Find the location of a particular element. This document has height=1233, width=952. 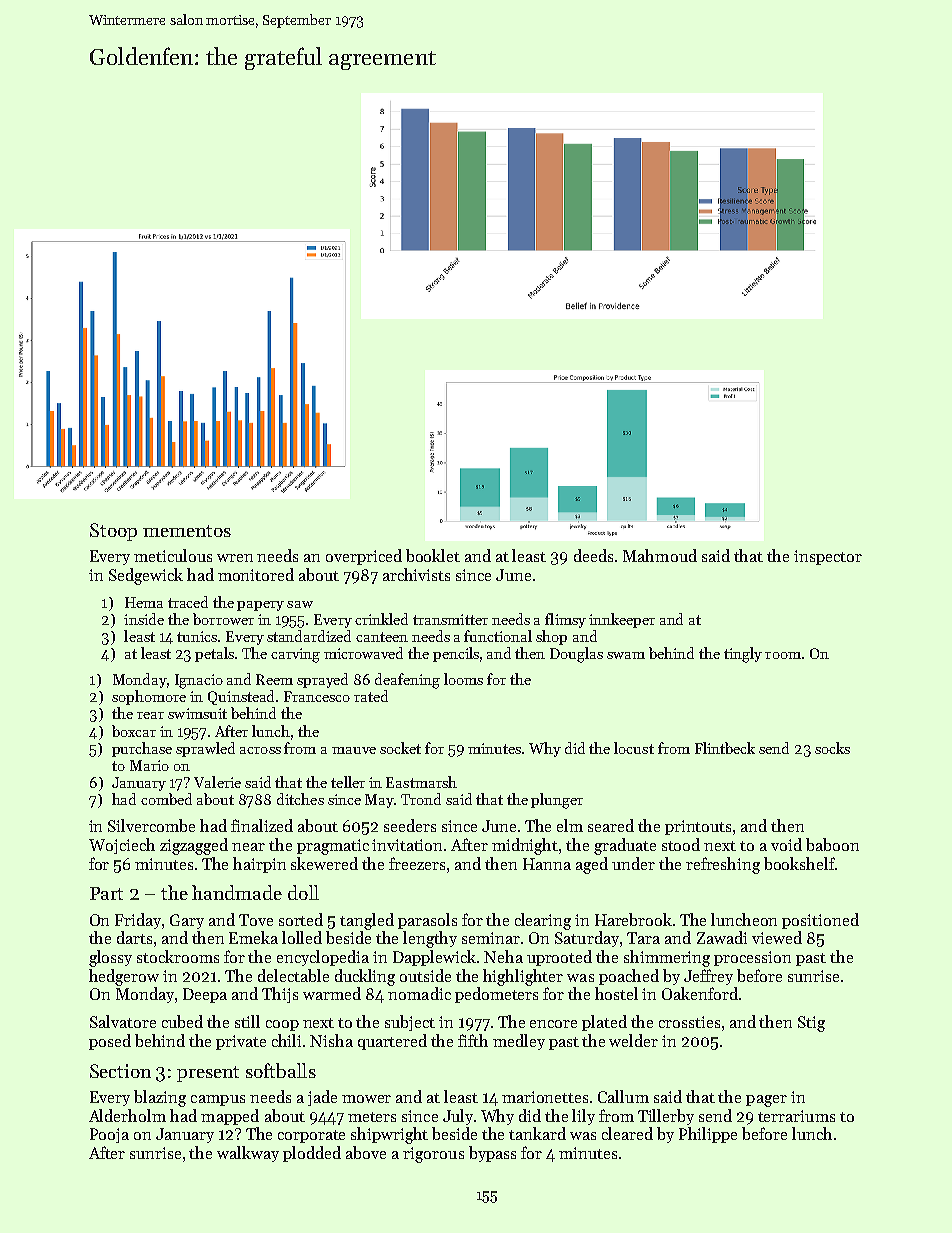

booklet is located at coordinates (433, 555).
